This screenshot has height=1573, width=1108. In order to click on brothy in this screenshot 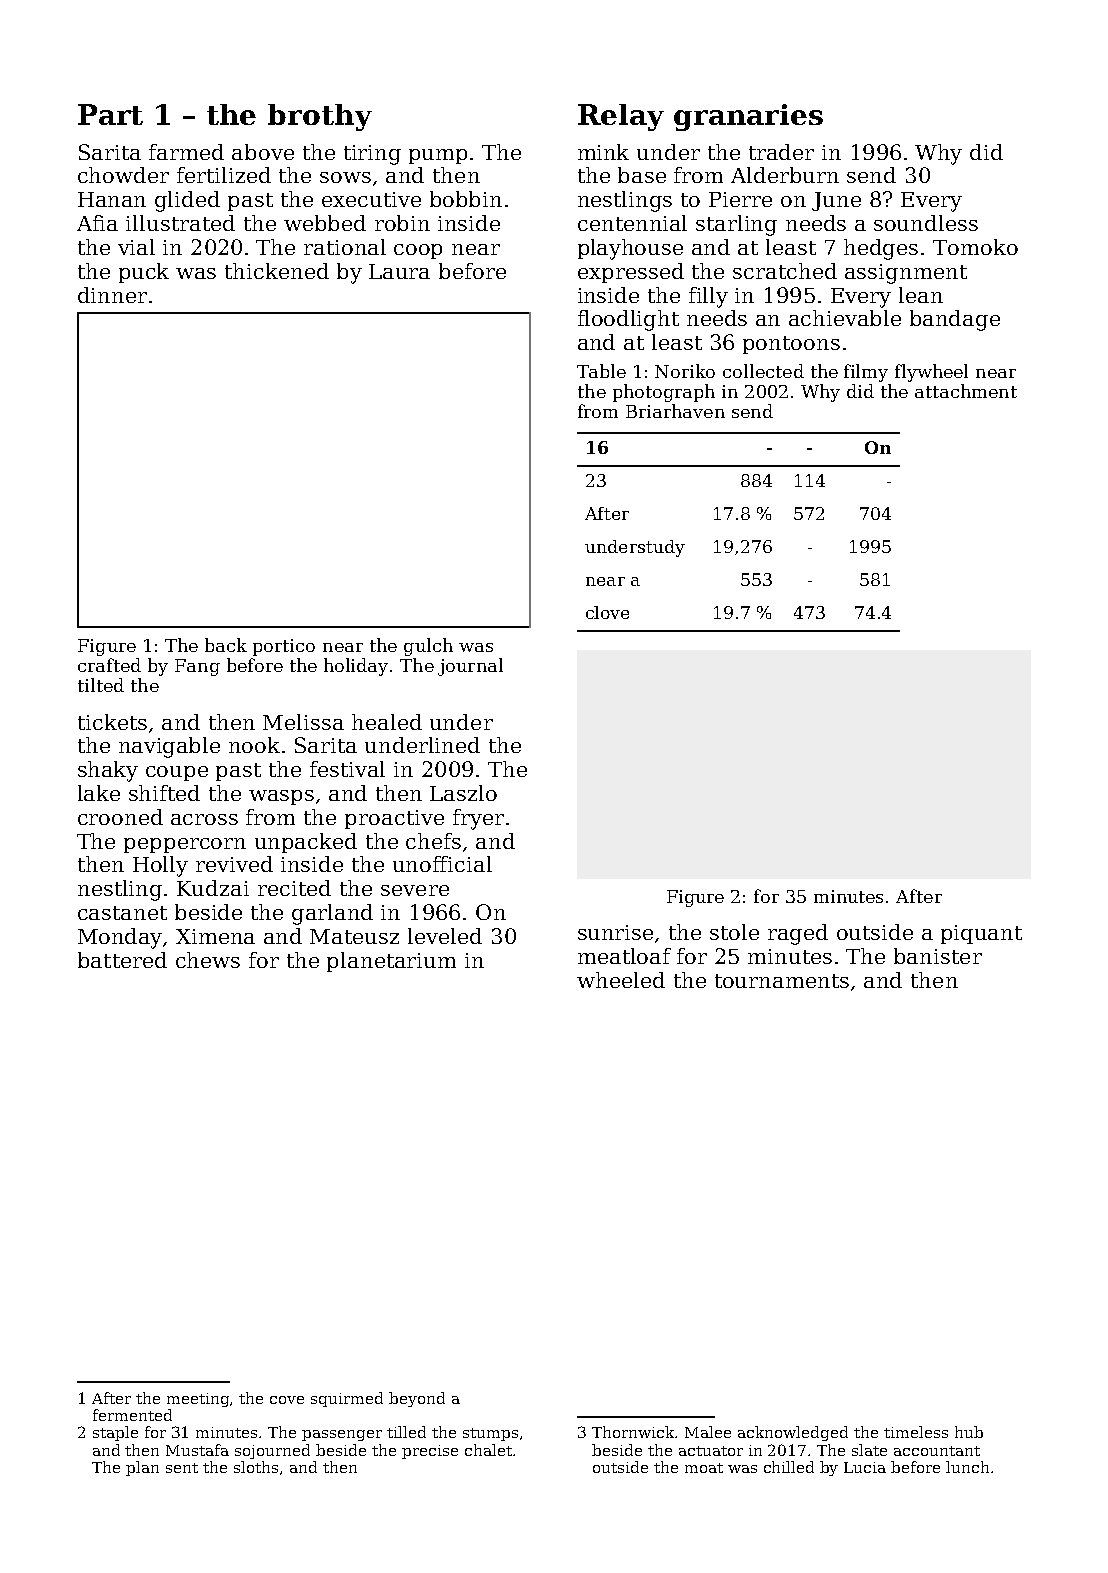, I will do `click(320, 117)`.
